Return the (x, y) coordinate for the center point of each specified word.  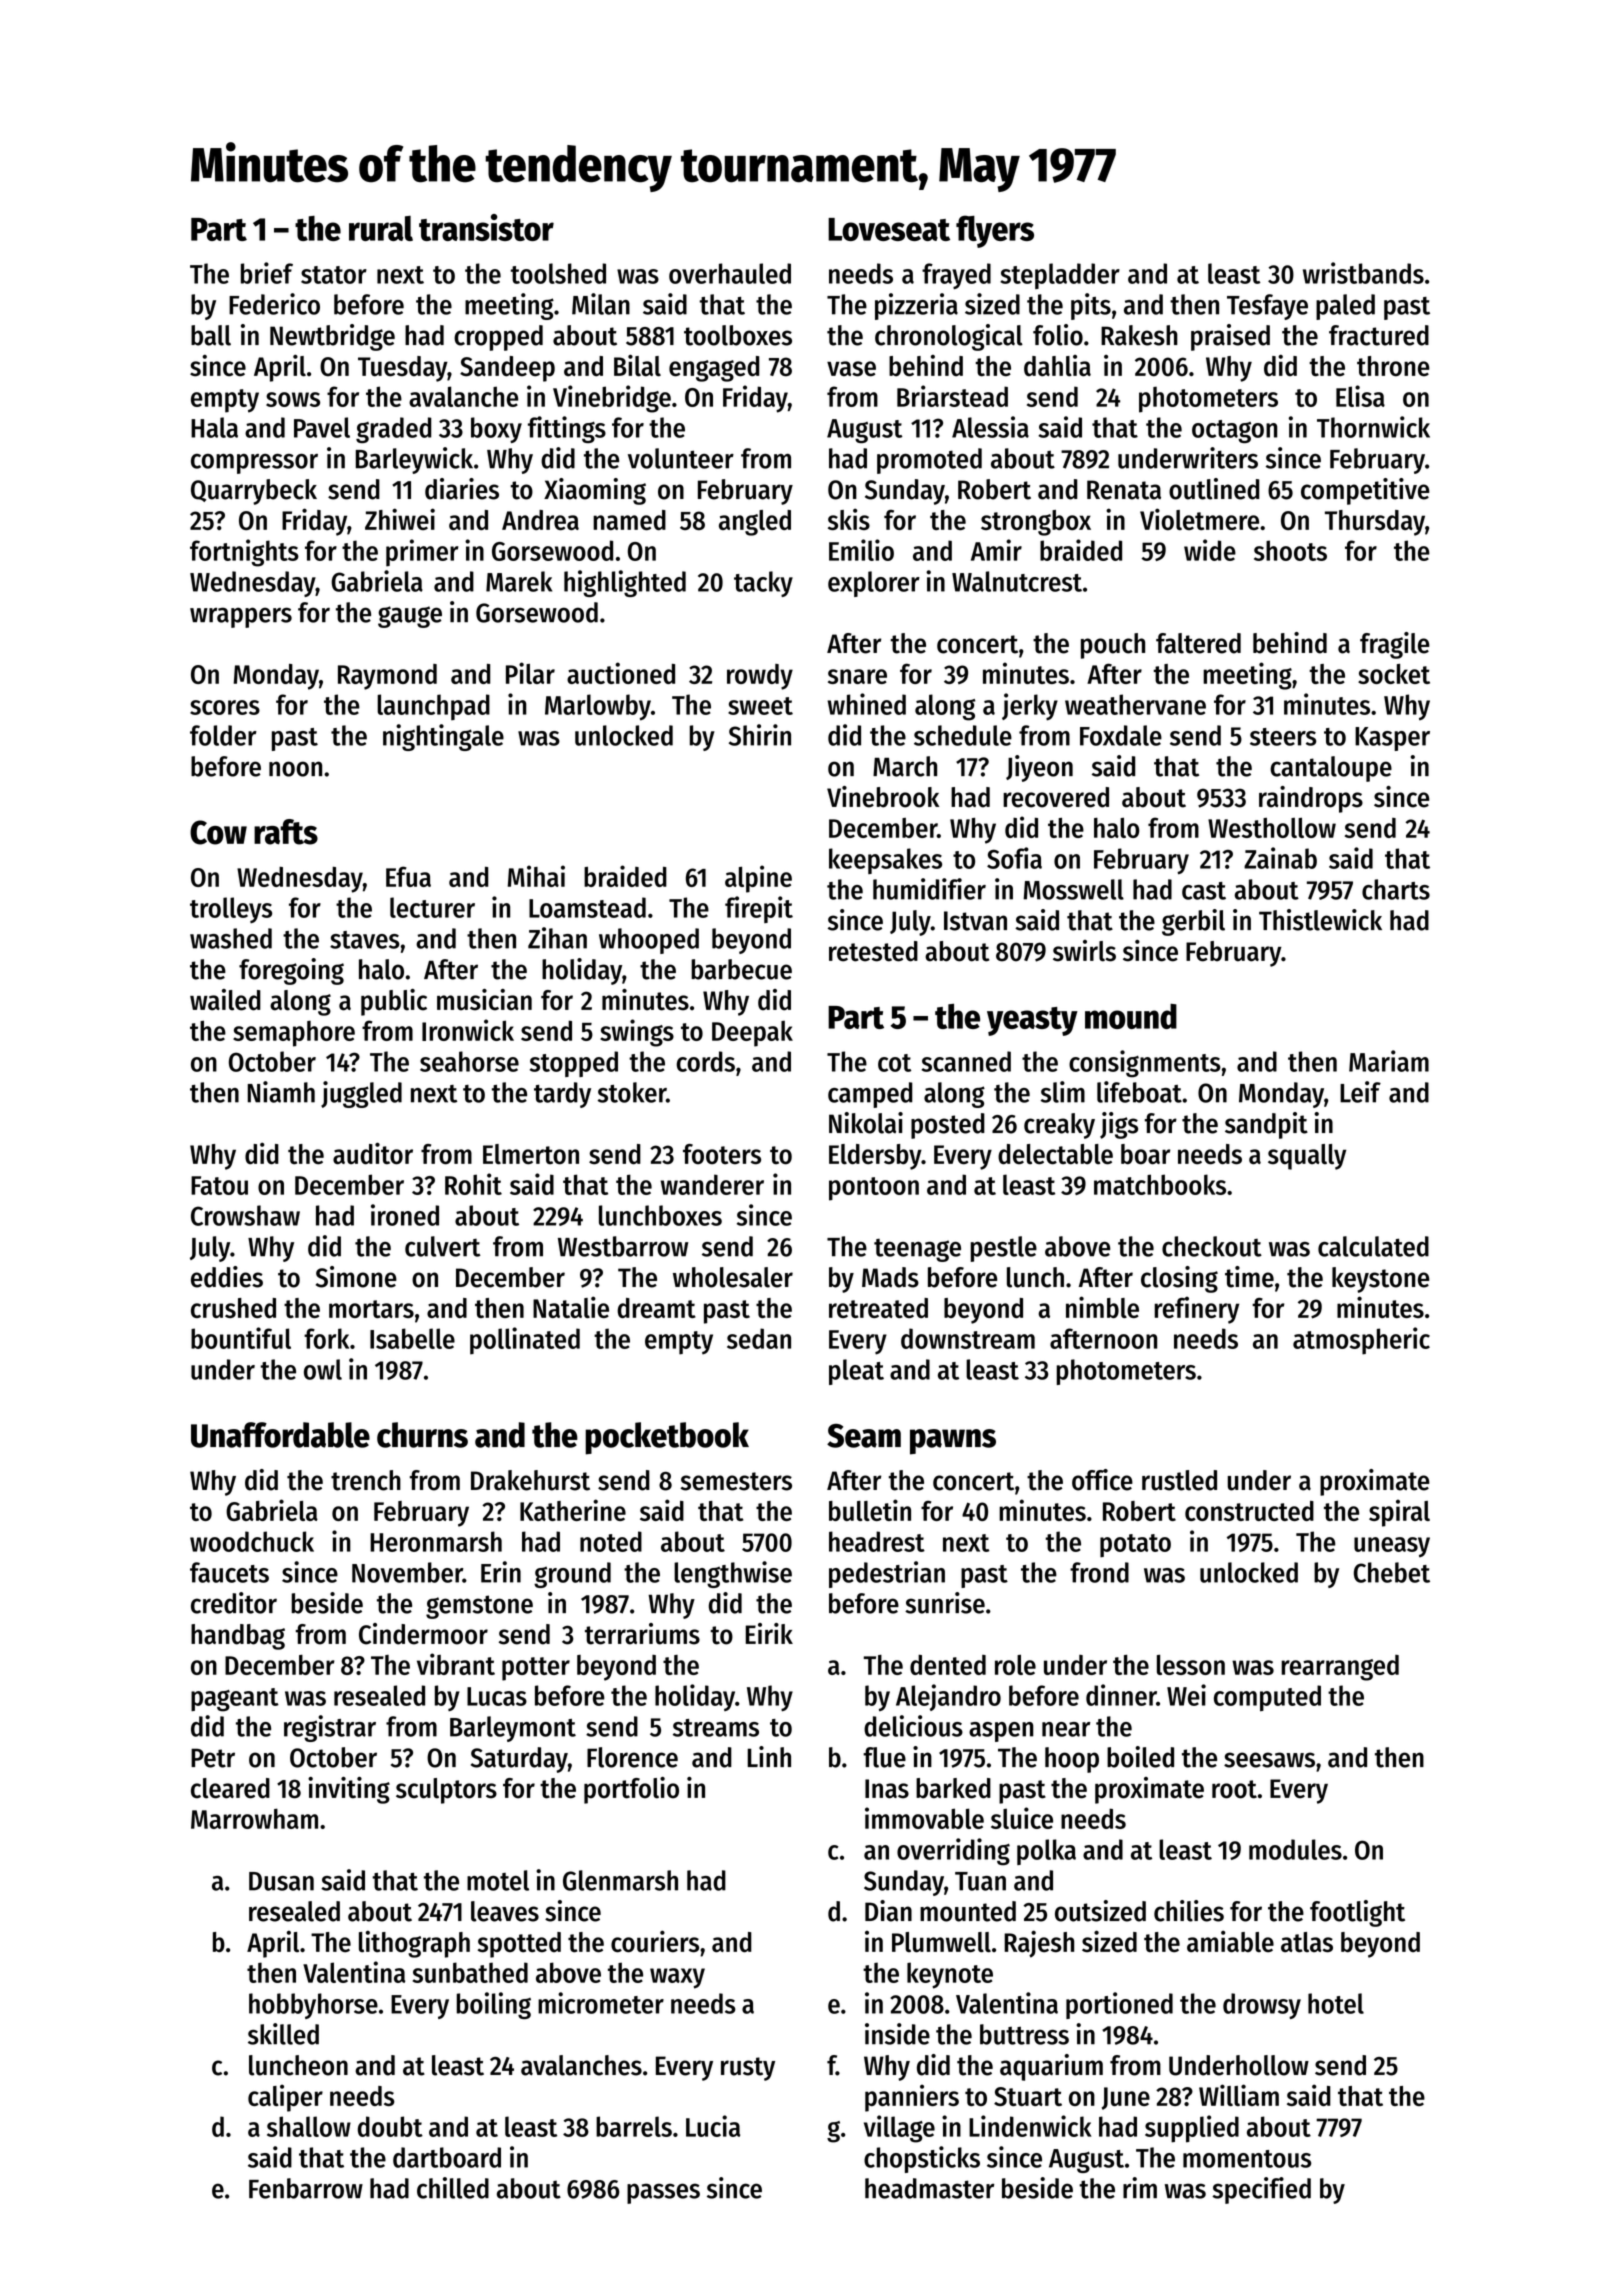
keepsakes (885, 861)
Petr (213, 1758)
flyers (995, 231)
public (394, 1002)
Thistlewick (1320, 920)
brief (267, 273)
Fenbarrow (306, 2188)
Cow (218, 832)
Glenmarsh (620, 1880)
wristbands (1363, 273)
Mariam (1389, 1061)
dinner (1121, 1695)
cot (894, 1063)
